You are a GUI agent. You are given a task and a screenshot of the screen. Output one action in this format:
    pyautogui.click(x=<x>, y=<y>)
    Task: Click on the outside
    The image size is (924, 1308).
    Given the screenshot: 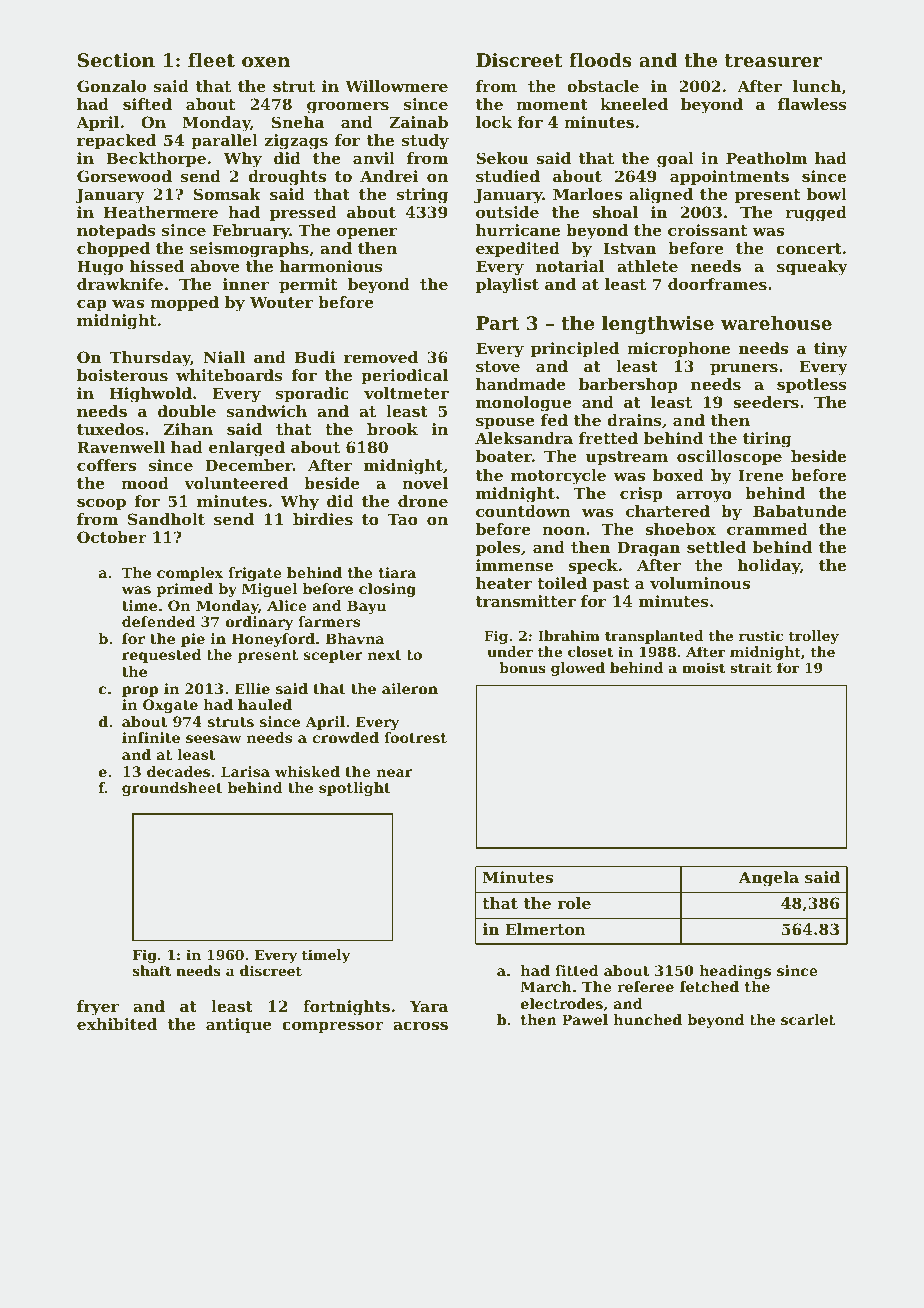 What is the action you would take?
    pyautogui.click(x=507, y=212)
